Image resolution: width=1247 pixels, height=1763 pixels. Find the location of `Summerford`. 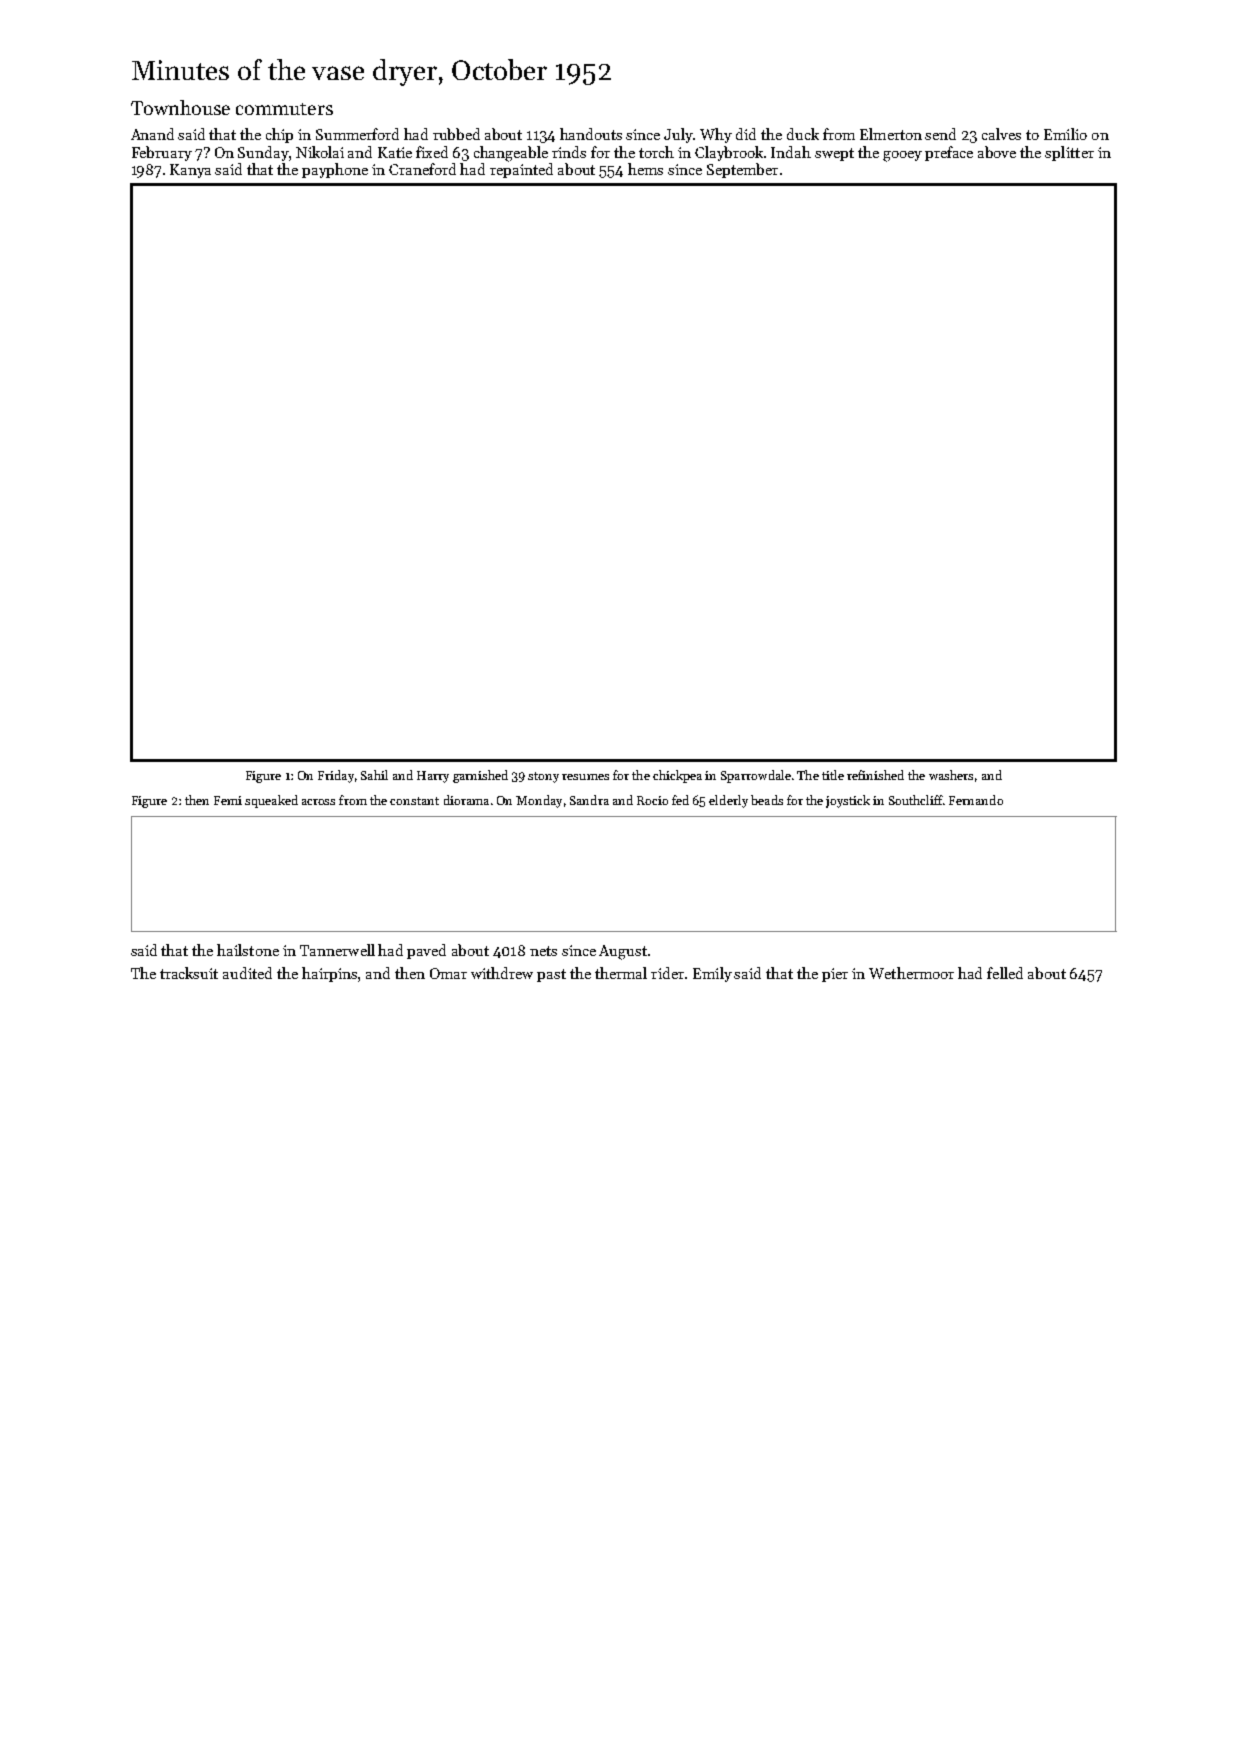

Summerford is located at coordinates (357, 134).
